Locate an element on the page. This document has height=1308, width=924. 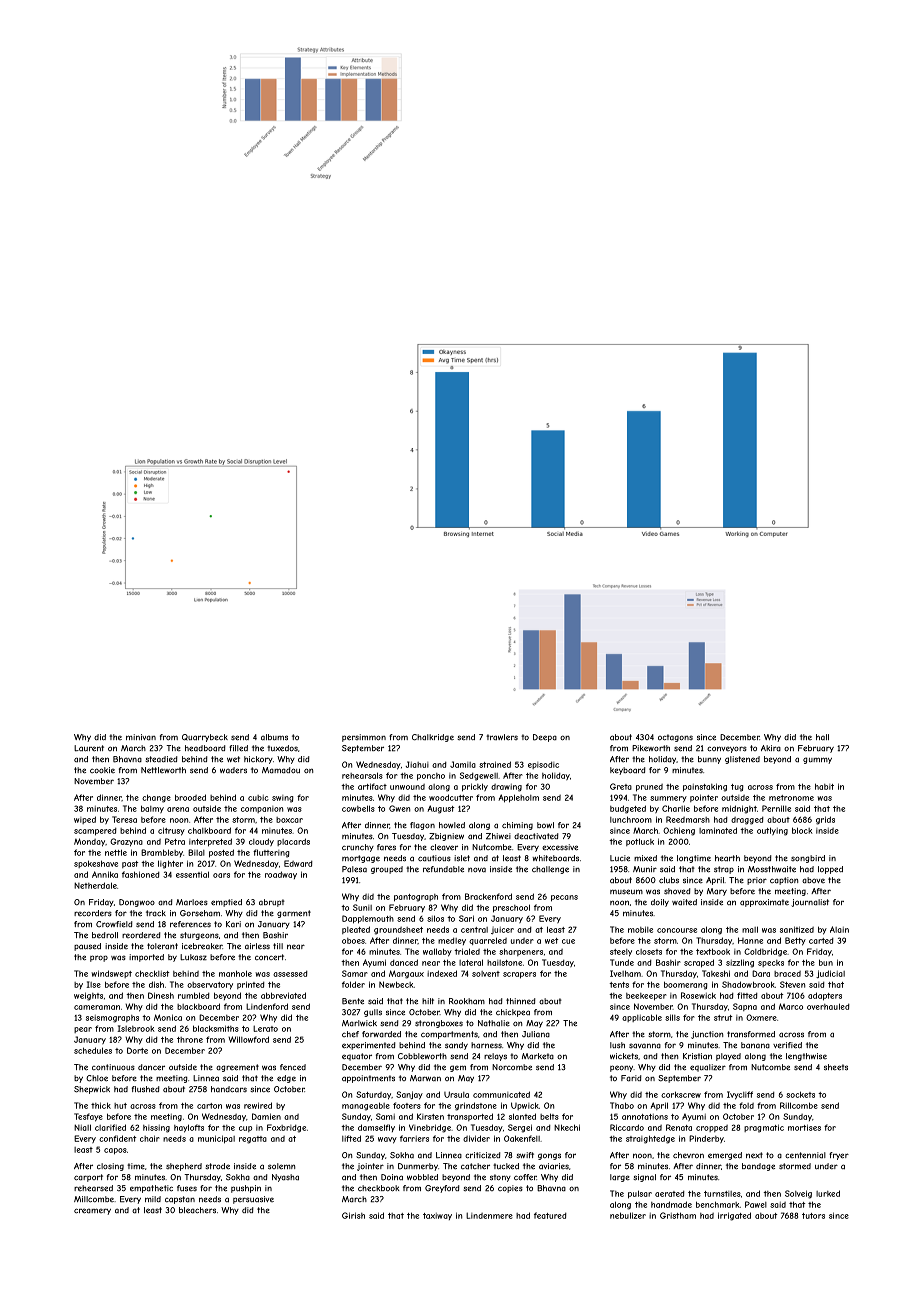
capos is located at coordinates (115, 1151).
